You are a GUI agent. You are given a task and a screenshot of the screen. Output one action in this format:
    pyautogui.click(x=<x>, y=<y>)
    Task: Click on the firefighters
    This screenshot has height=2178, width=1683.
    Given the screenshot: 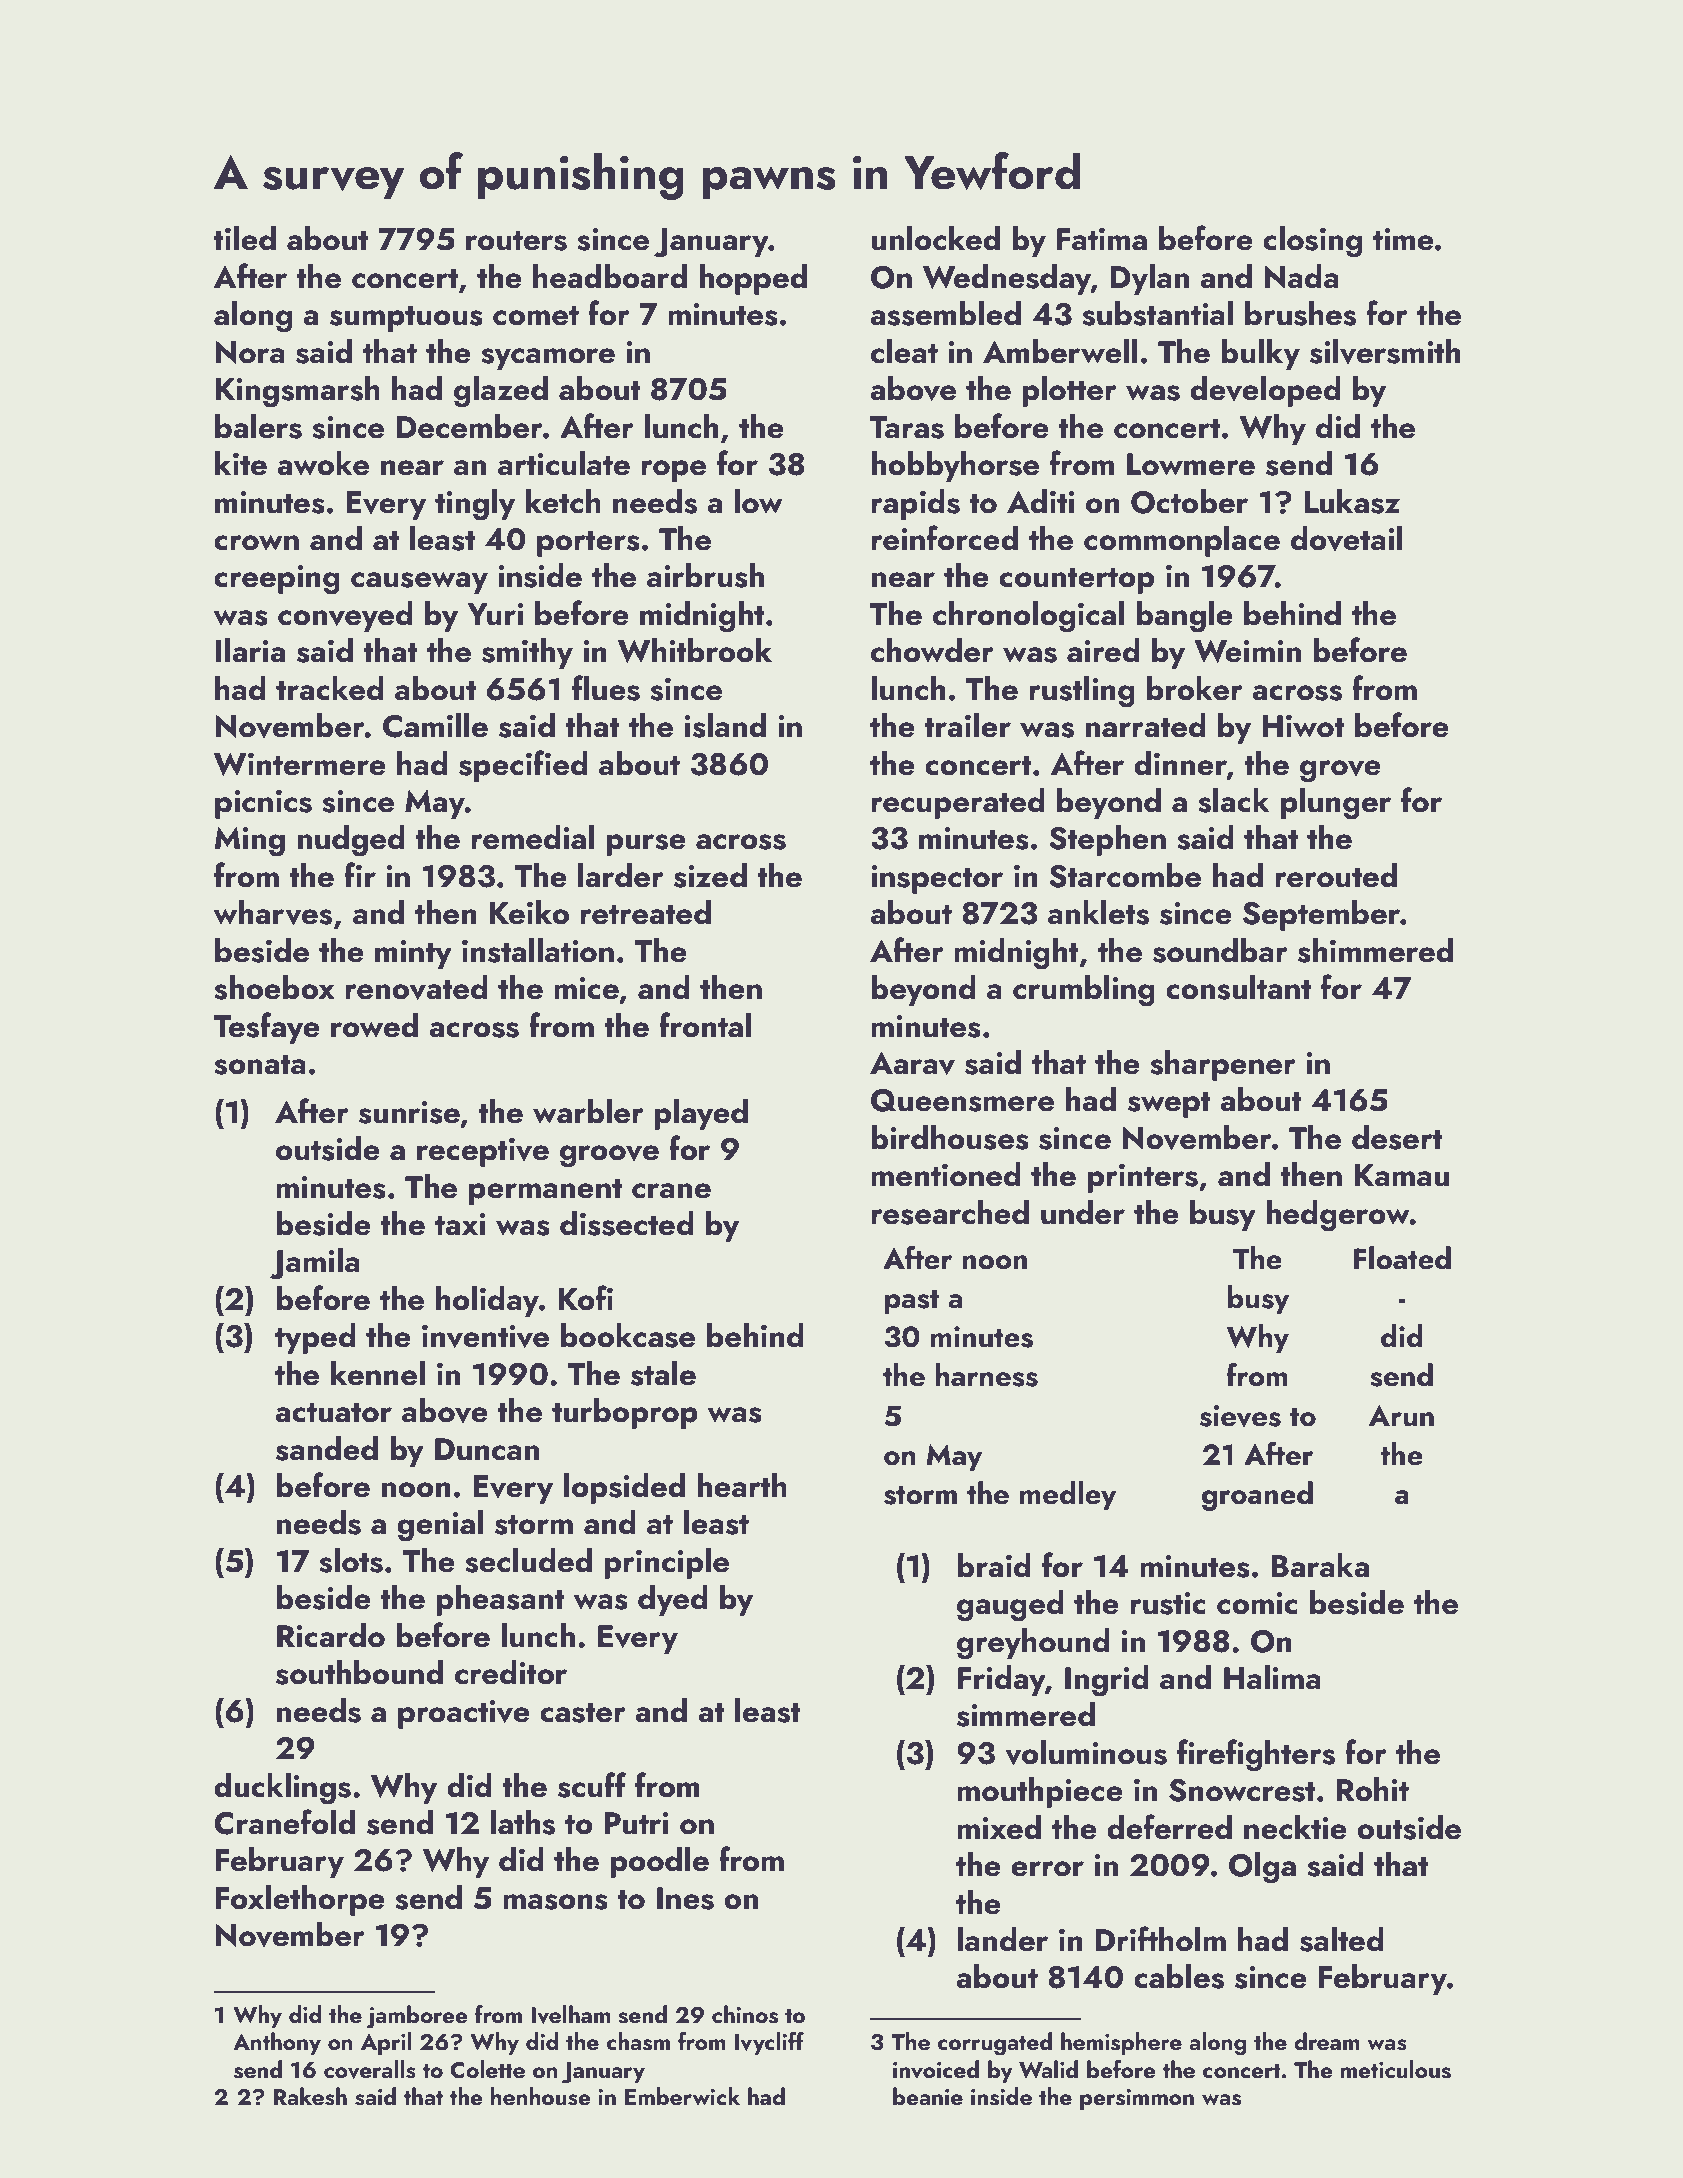 What is the action you would take?
    pyautogui.click(x=1256, y=1755)
